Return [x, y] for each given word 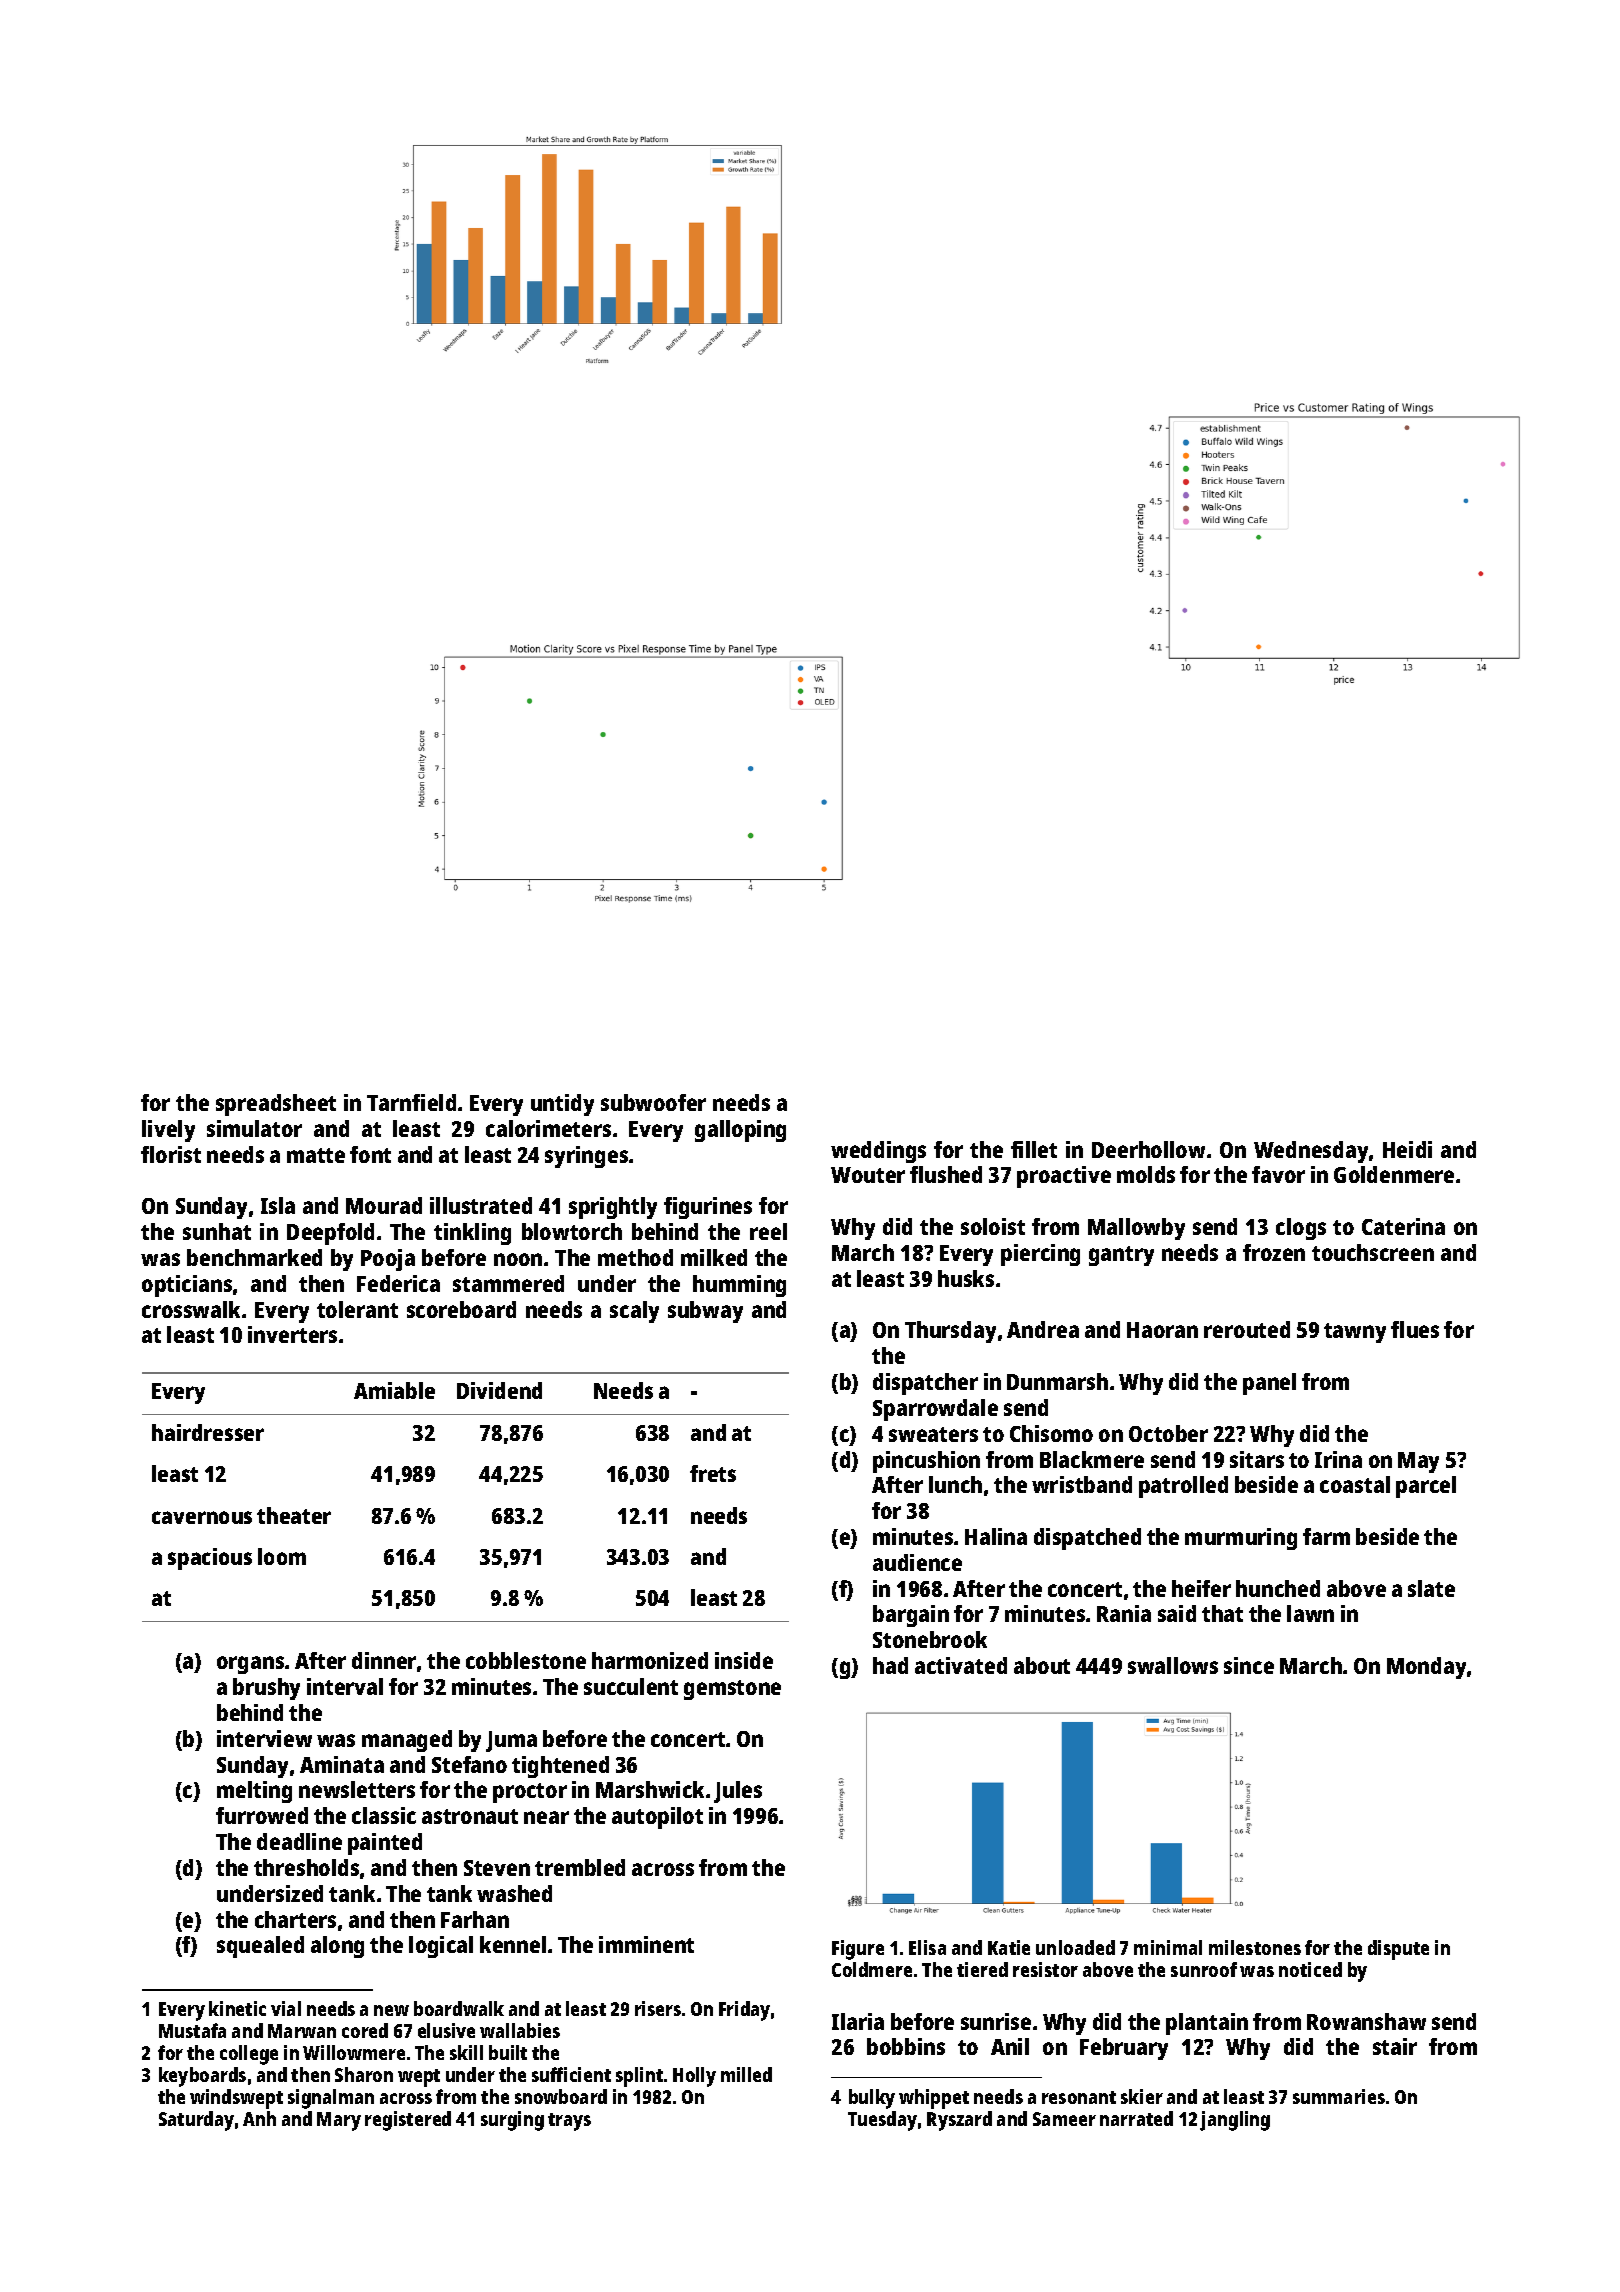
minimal [1168, 1947]
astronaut [470, 1816]
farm [1326, 1536]
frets [713, 1473]
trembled [580, 1867]
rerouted [1247, 1329]
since [1249, 1665]
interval [345, 1686]
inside [744, 1660]
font [370, 1154]
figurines [708, 1208]
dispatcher [925, 1384]
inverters [292, 1334]
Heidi [1407, 1149]
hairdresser [208, 1432]
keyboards [202, 2077]
